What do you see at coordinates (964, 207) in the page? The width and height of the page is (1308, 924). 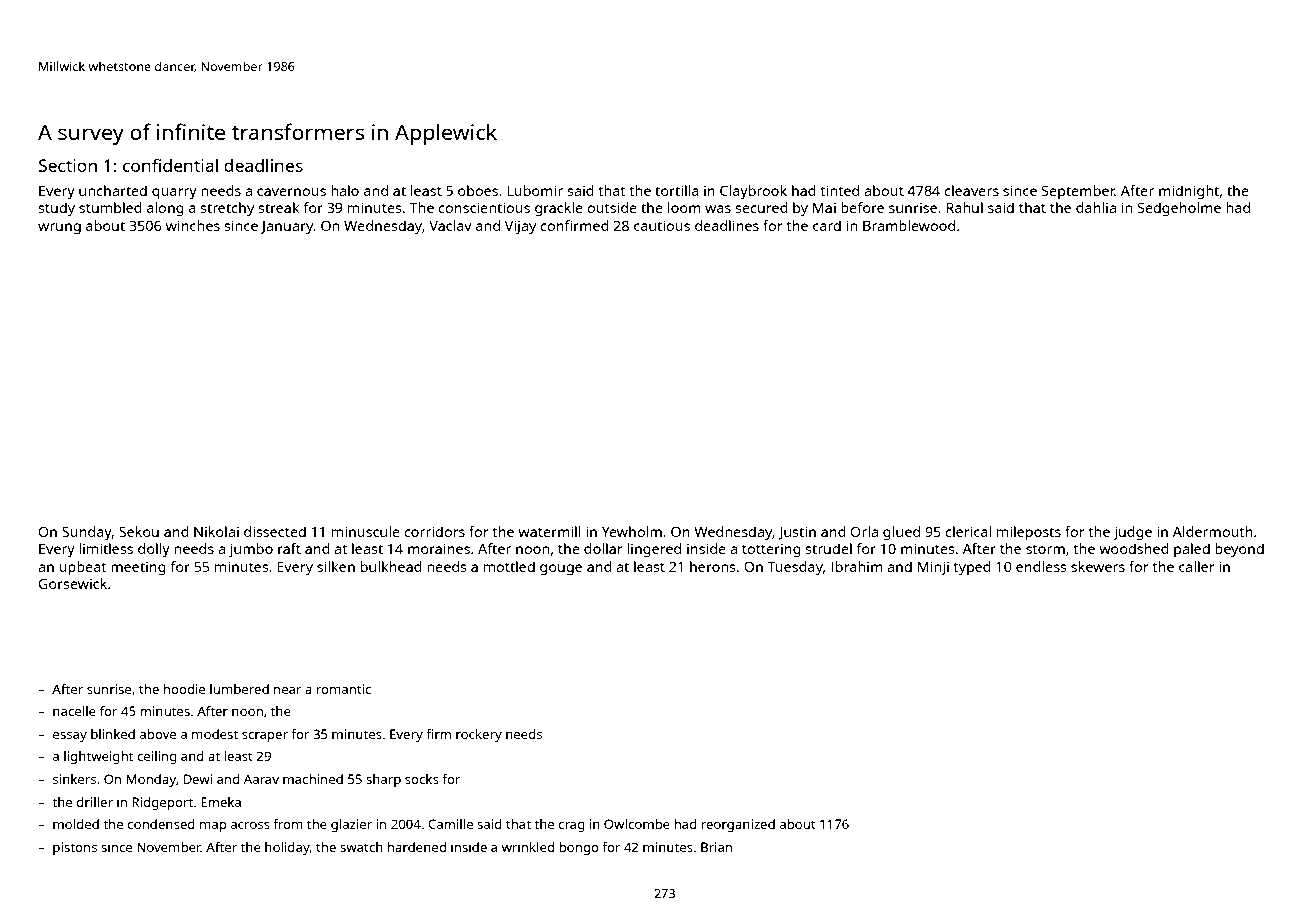 I see `Rahul` at bounding box center [964, 207].
